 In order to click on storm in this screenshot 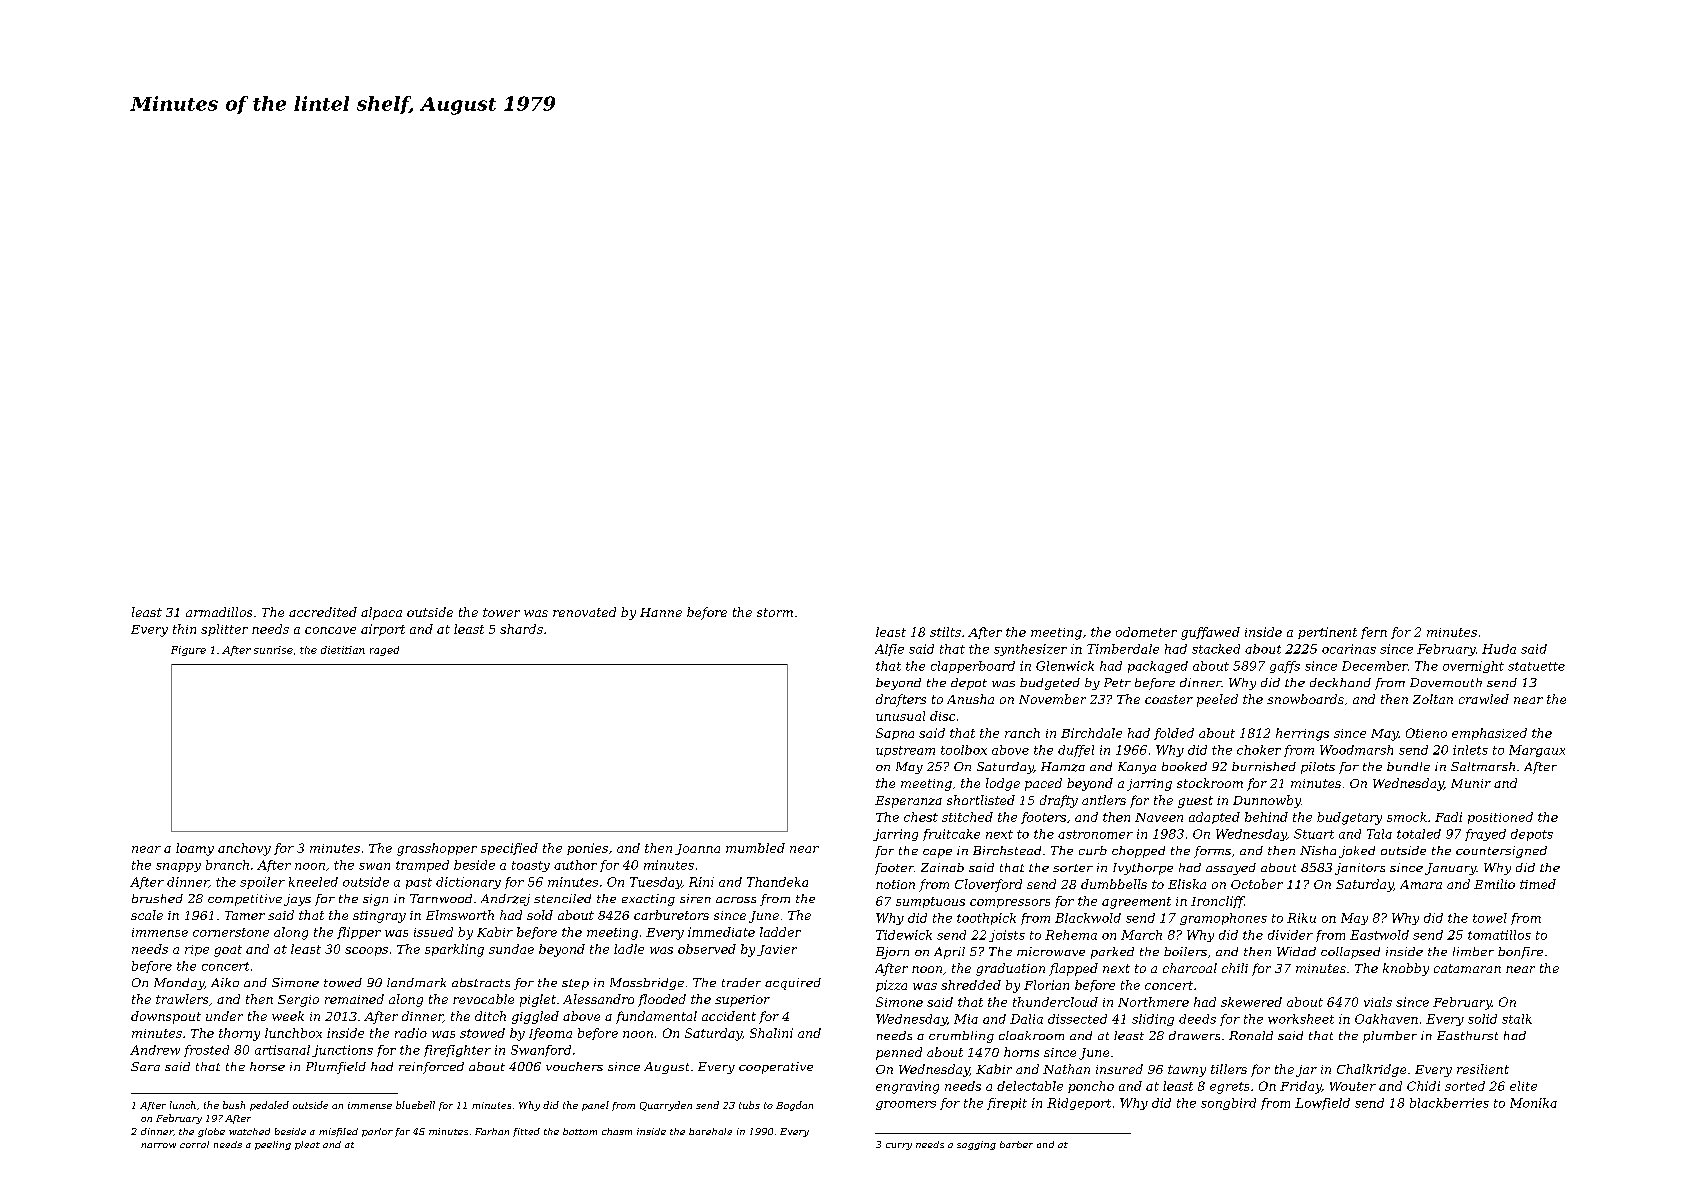, I will do `click(775, 612)`.
